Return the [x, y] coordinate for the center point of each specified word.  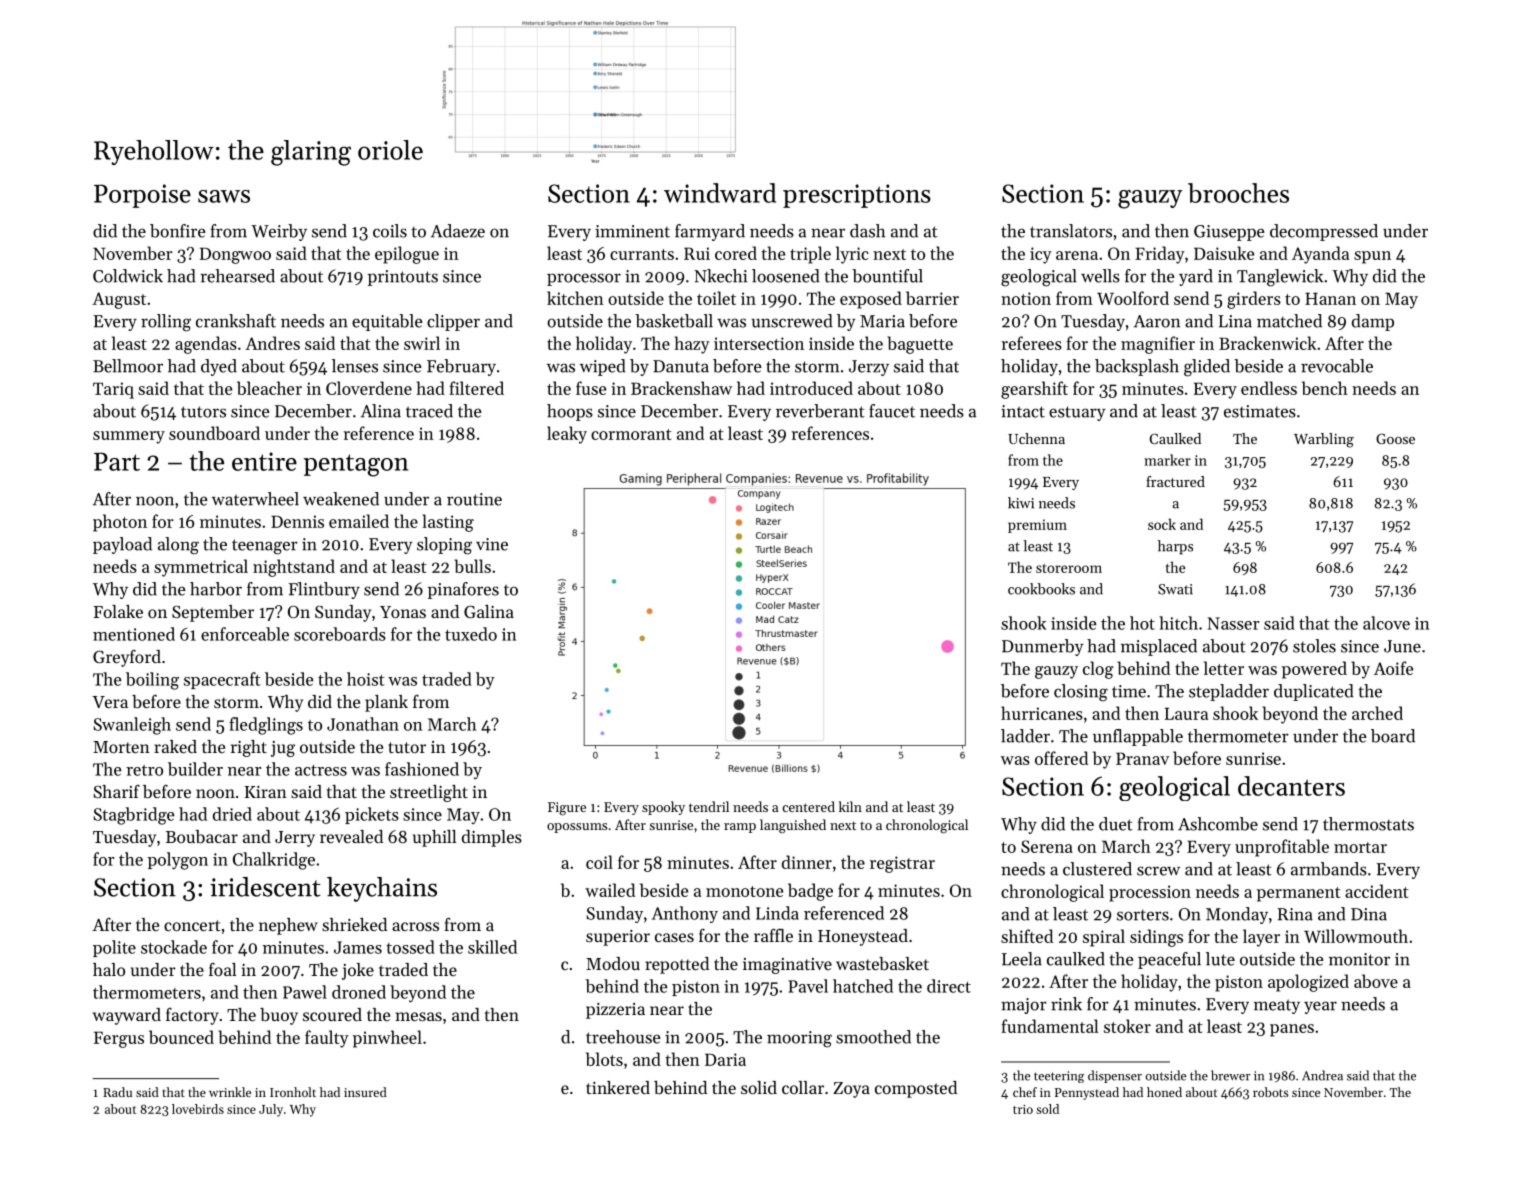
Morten [121, 747]
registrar [902, 864]
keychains [382, 889]
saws [224, 196]
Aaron [1157, 321]
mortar [1360, 847]
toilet [716, 298]
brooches [1238, 193]
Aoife [1393, 668]
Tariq [113, 390]
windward [720, 193]
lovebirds [198, 1109]
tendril [709, 806]
